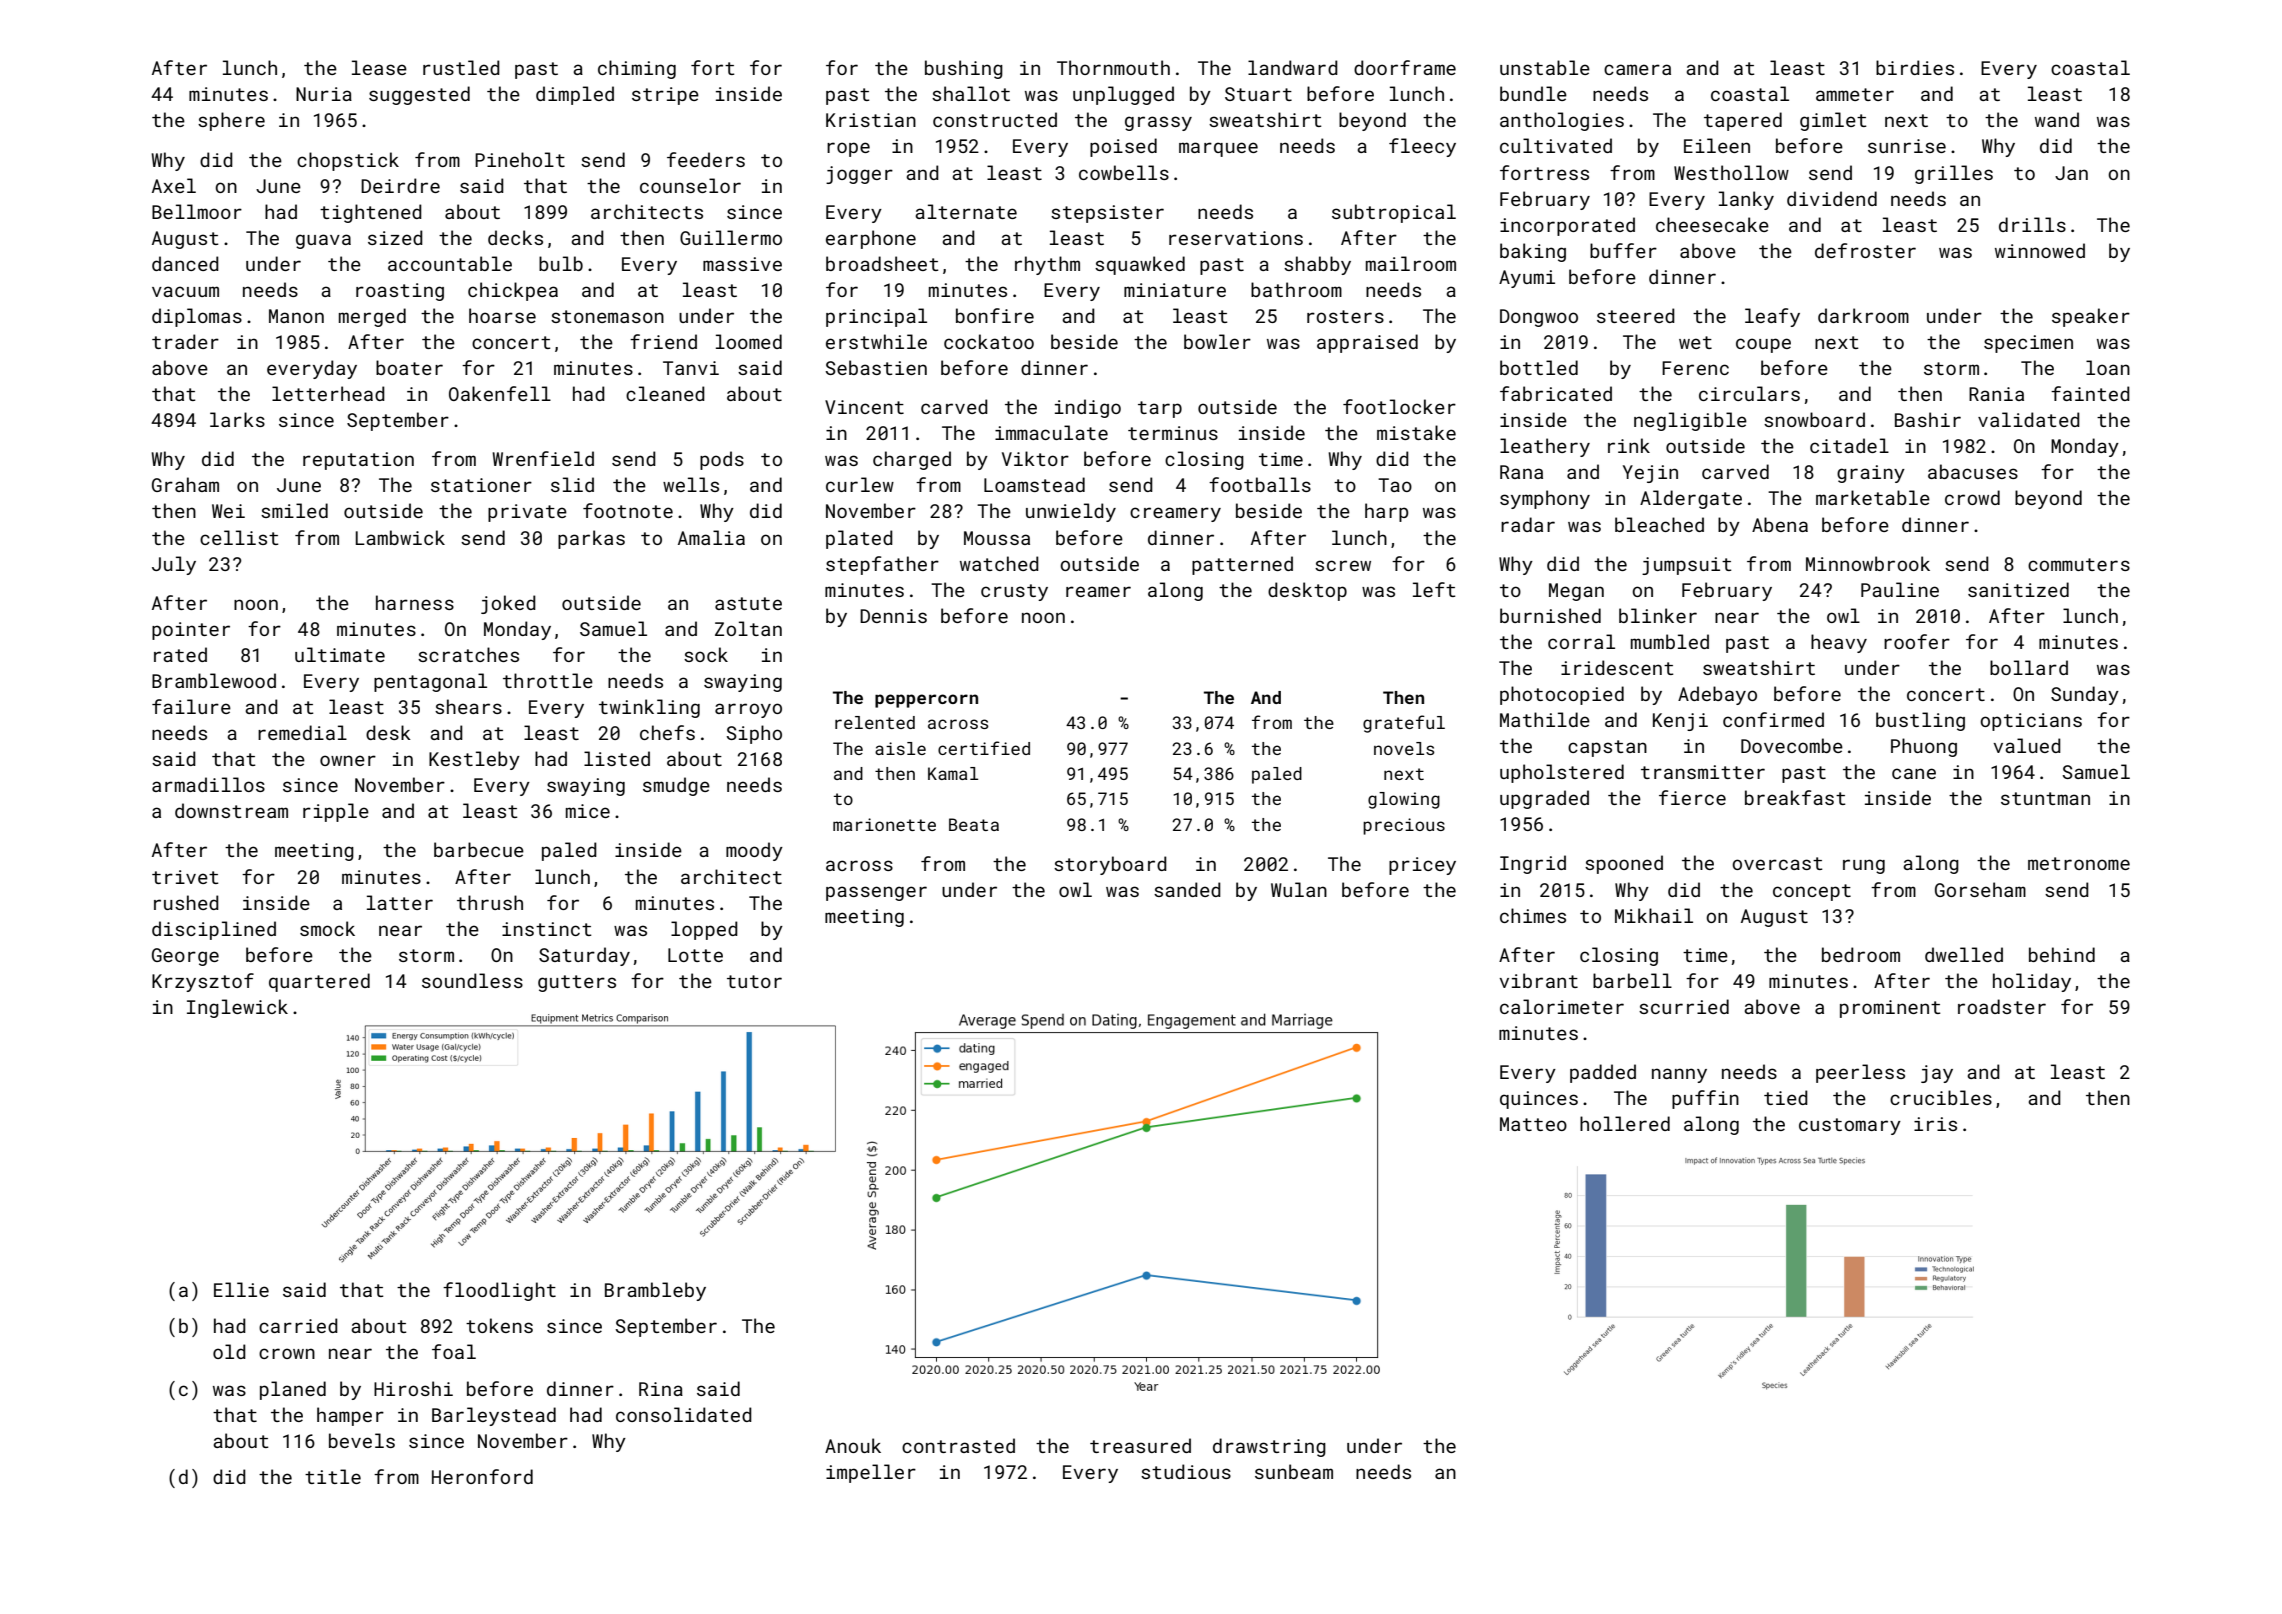 The width and height of the screenshot is (2282, 1614). I want to click on storyboard, so click(1110, 865).
